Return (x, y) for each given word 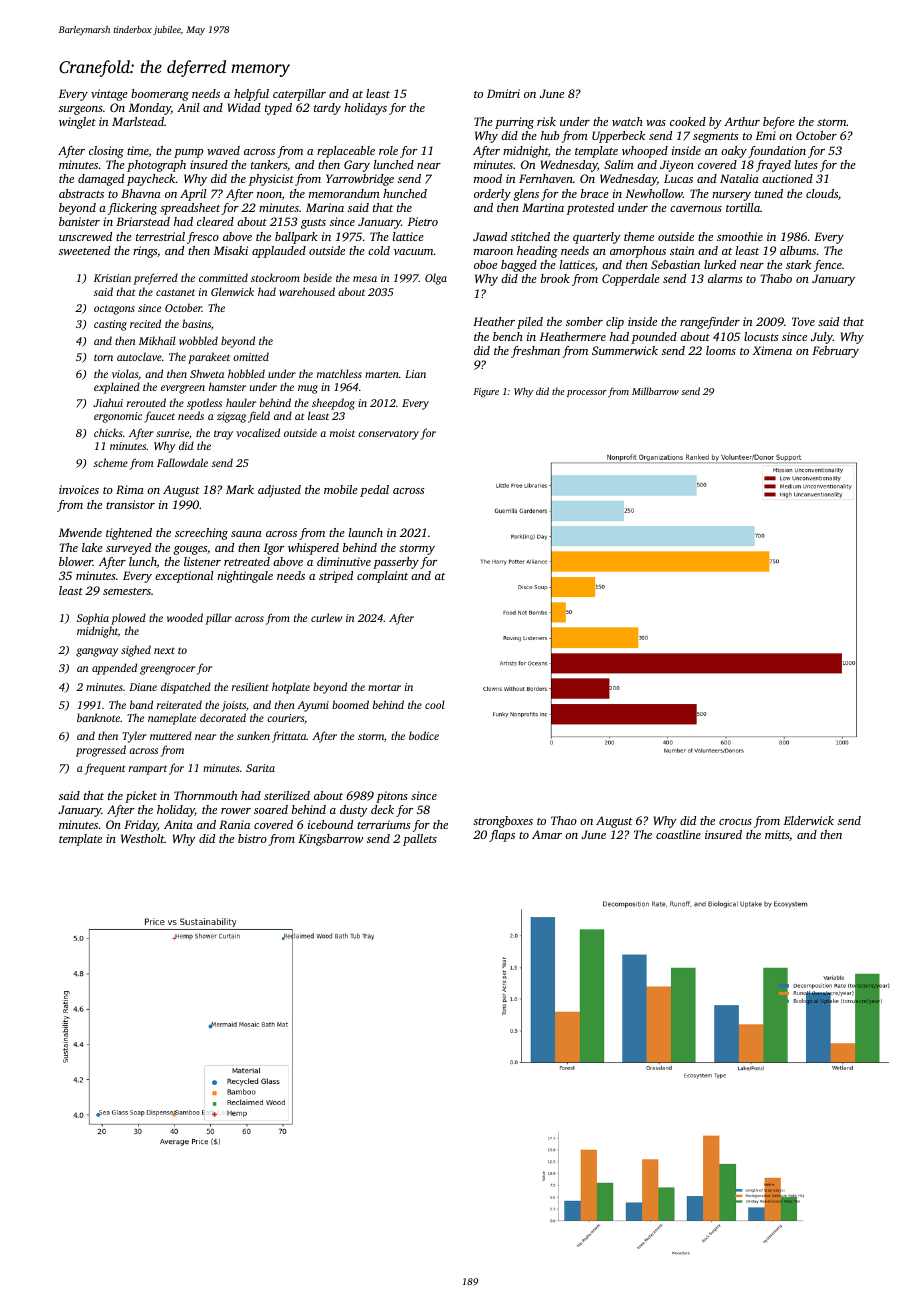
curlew (326, 617)
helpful (251, 95)
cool (435, 704)
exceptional (184, 577)
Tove (803, 321)
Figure (486, 392)
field (259, 417)
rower (236, 811)
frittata (289, 737)
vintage (109, 95)
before (779, 123)
